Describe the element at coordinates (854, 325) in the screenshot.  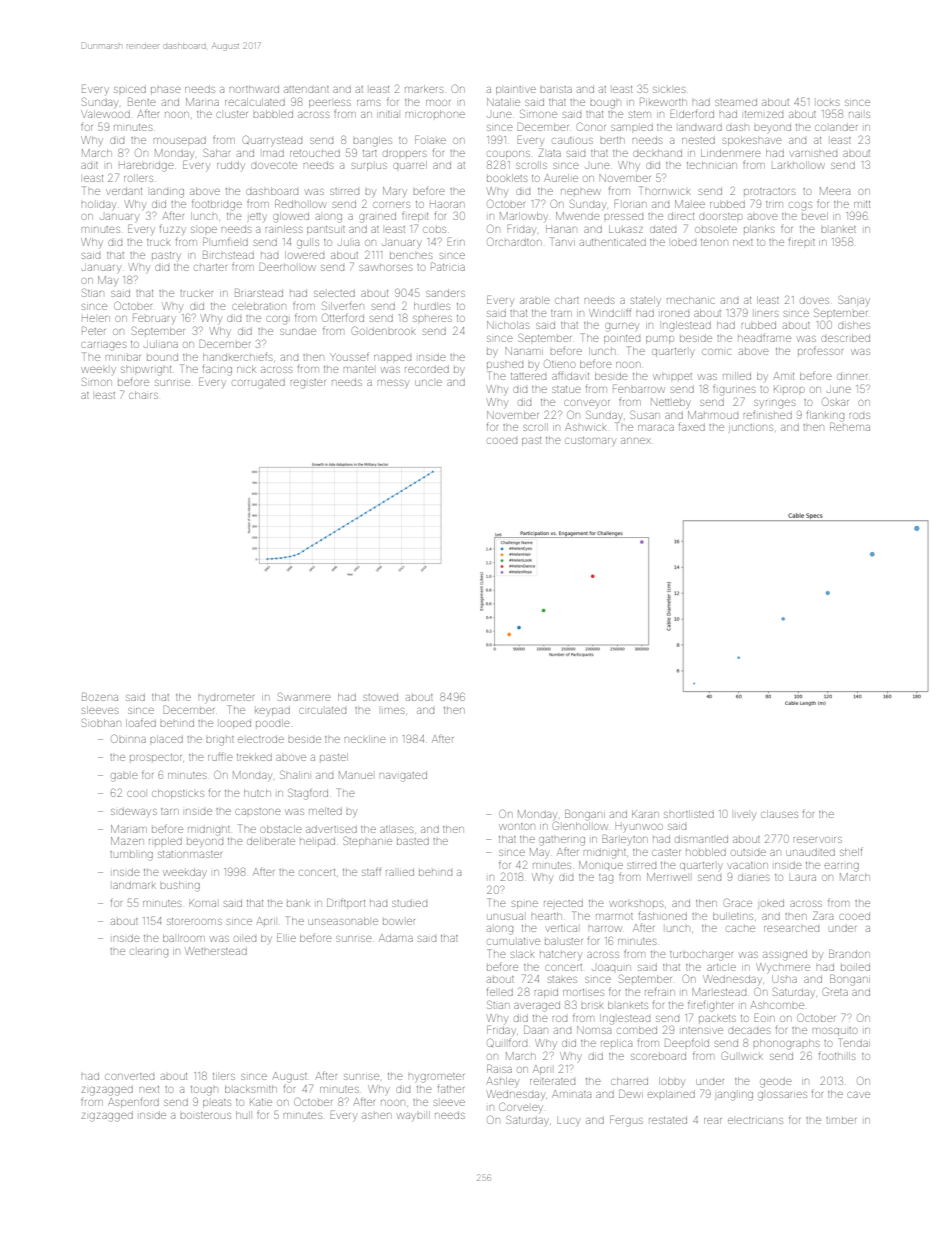
I see `dishes` at that location.
